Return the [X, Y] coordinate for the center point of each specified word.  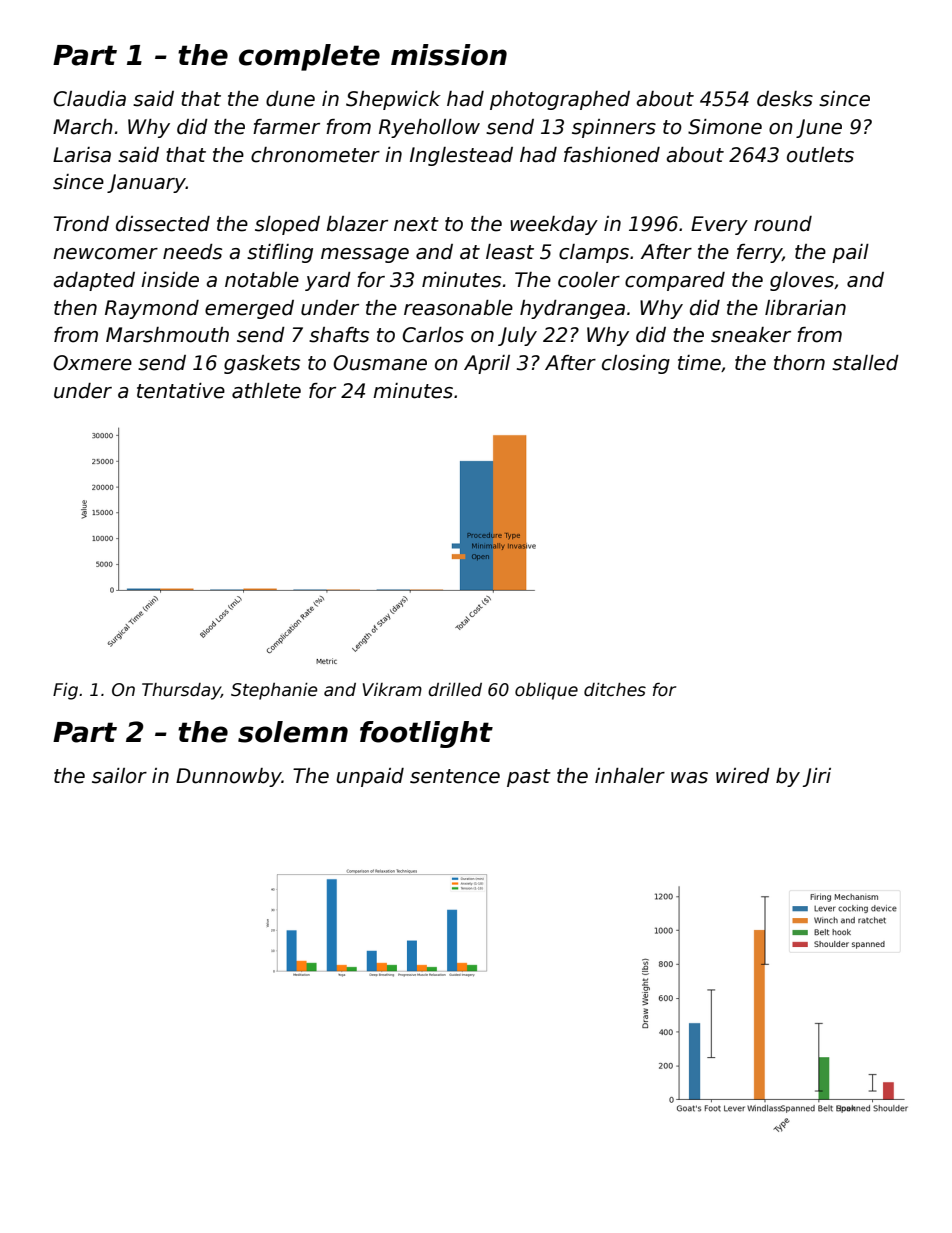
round [783, 224]
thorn [799, 363]
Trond [81, 224]
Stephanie [274, 691]
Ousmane [380, 363]
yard [328, 281]
